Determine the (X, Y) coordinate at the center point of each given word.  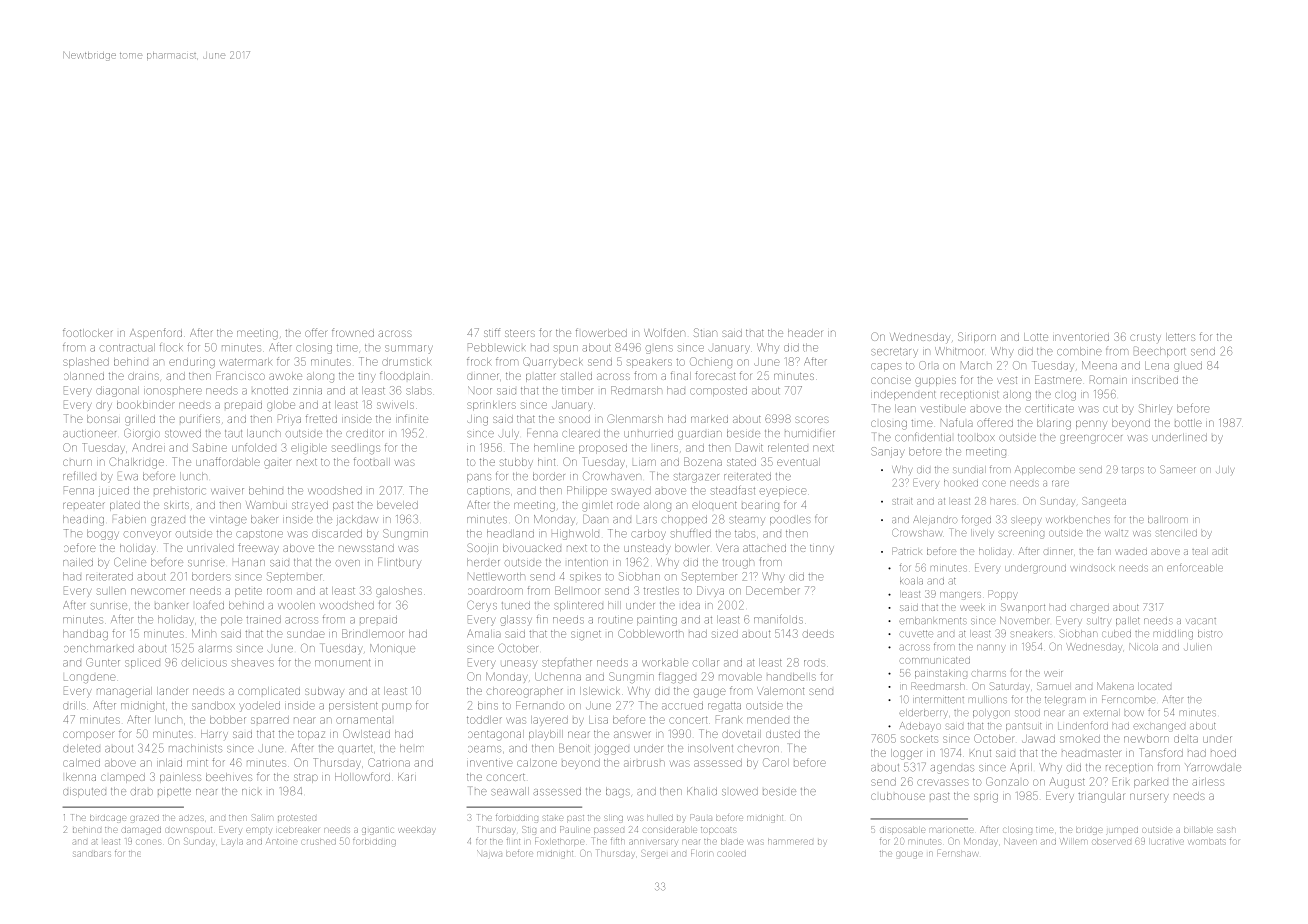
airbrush (644, 763)
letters (1180, 337)
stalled (576, 376)
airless (1208, 782)
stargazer (696, 478)
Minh (204, 633)
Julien (1197, 647)
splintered (578, 606)
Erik (1121, 781)
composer (89, 735)
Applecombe (1045, 470)
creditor (364, 433)
